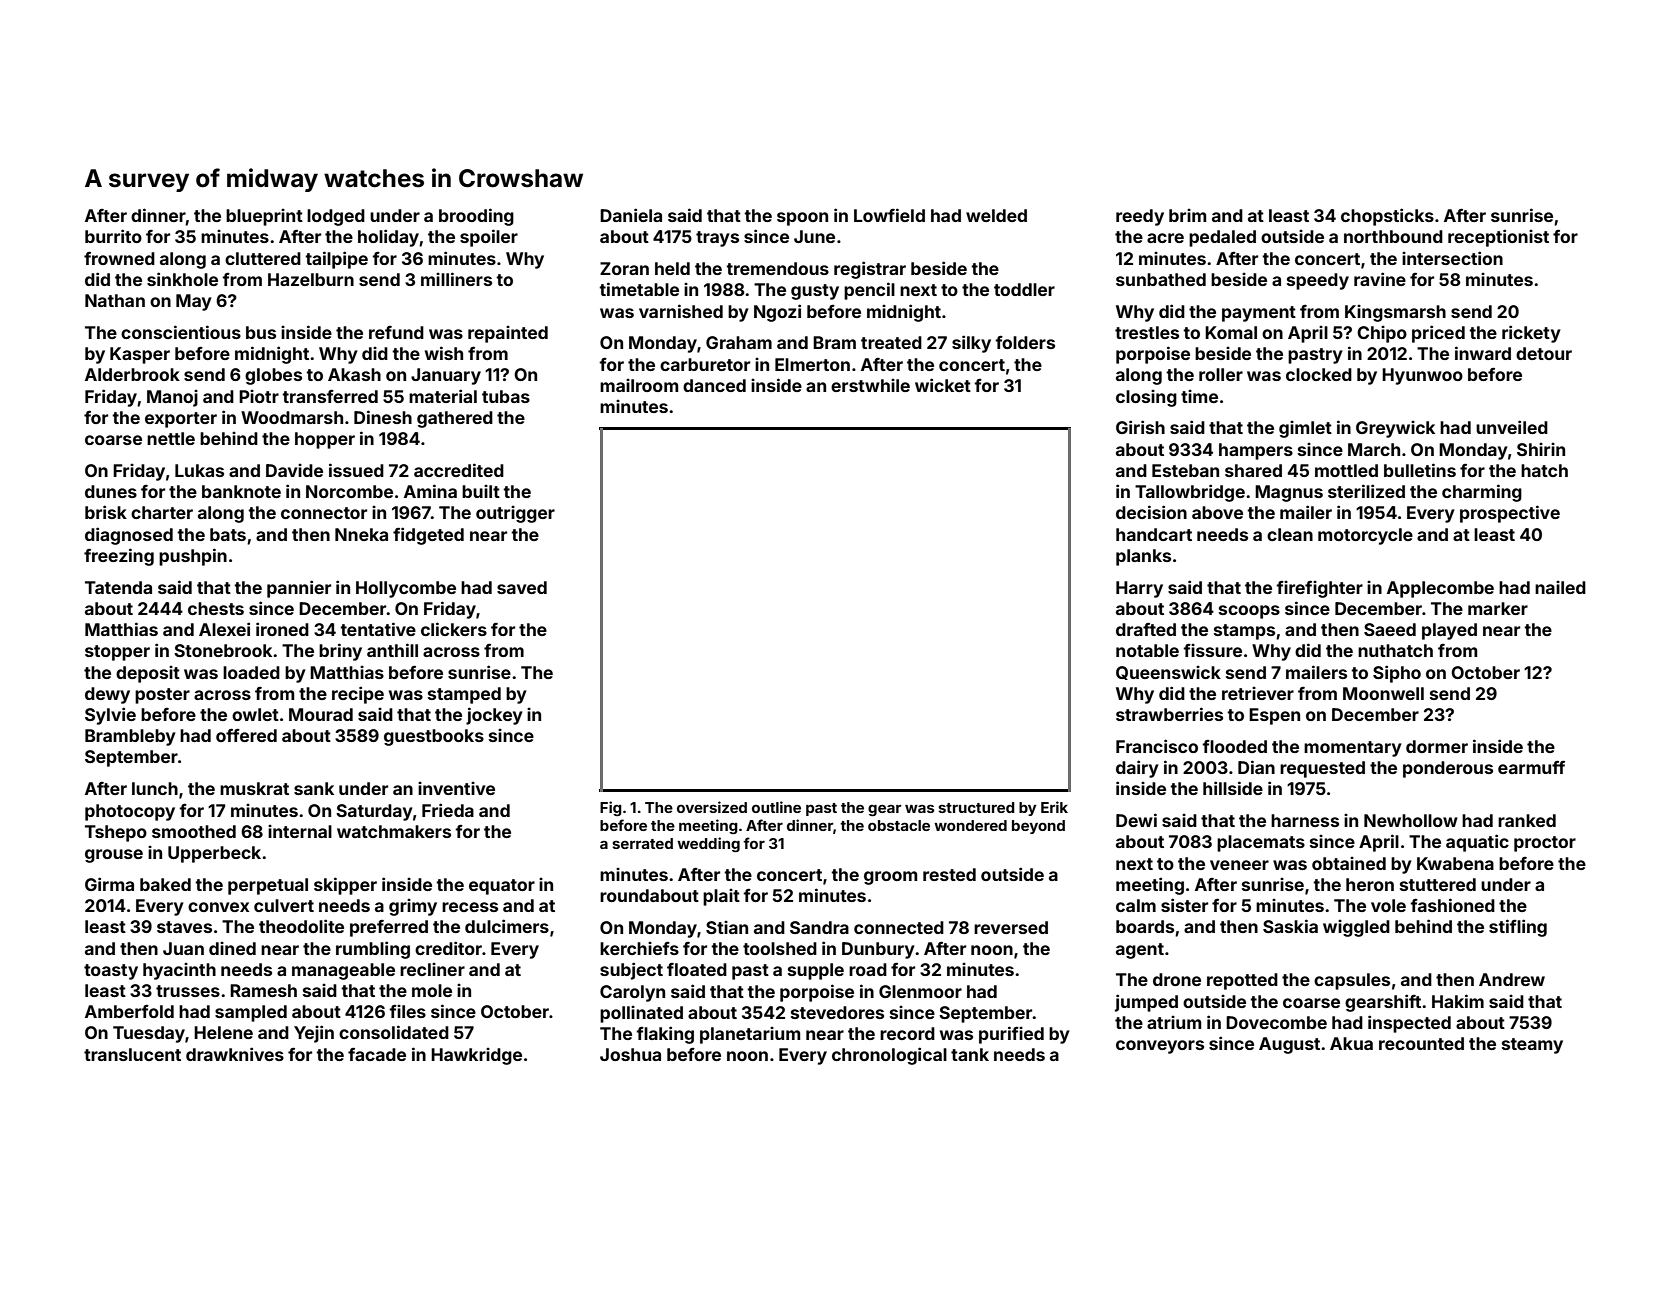  What do you see at coordinates (446, 376) in the page?
I see `January` at bounding box center [446, 376].
